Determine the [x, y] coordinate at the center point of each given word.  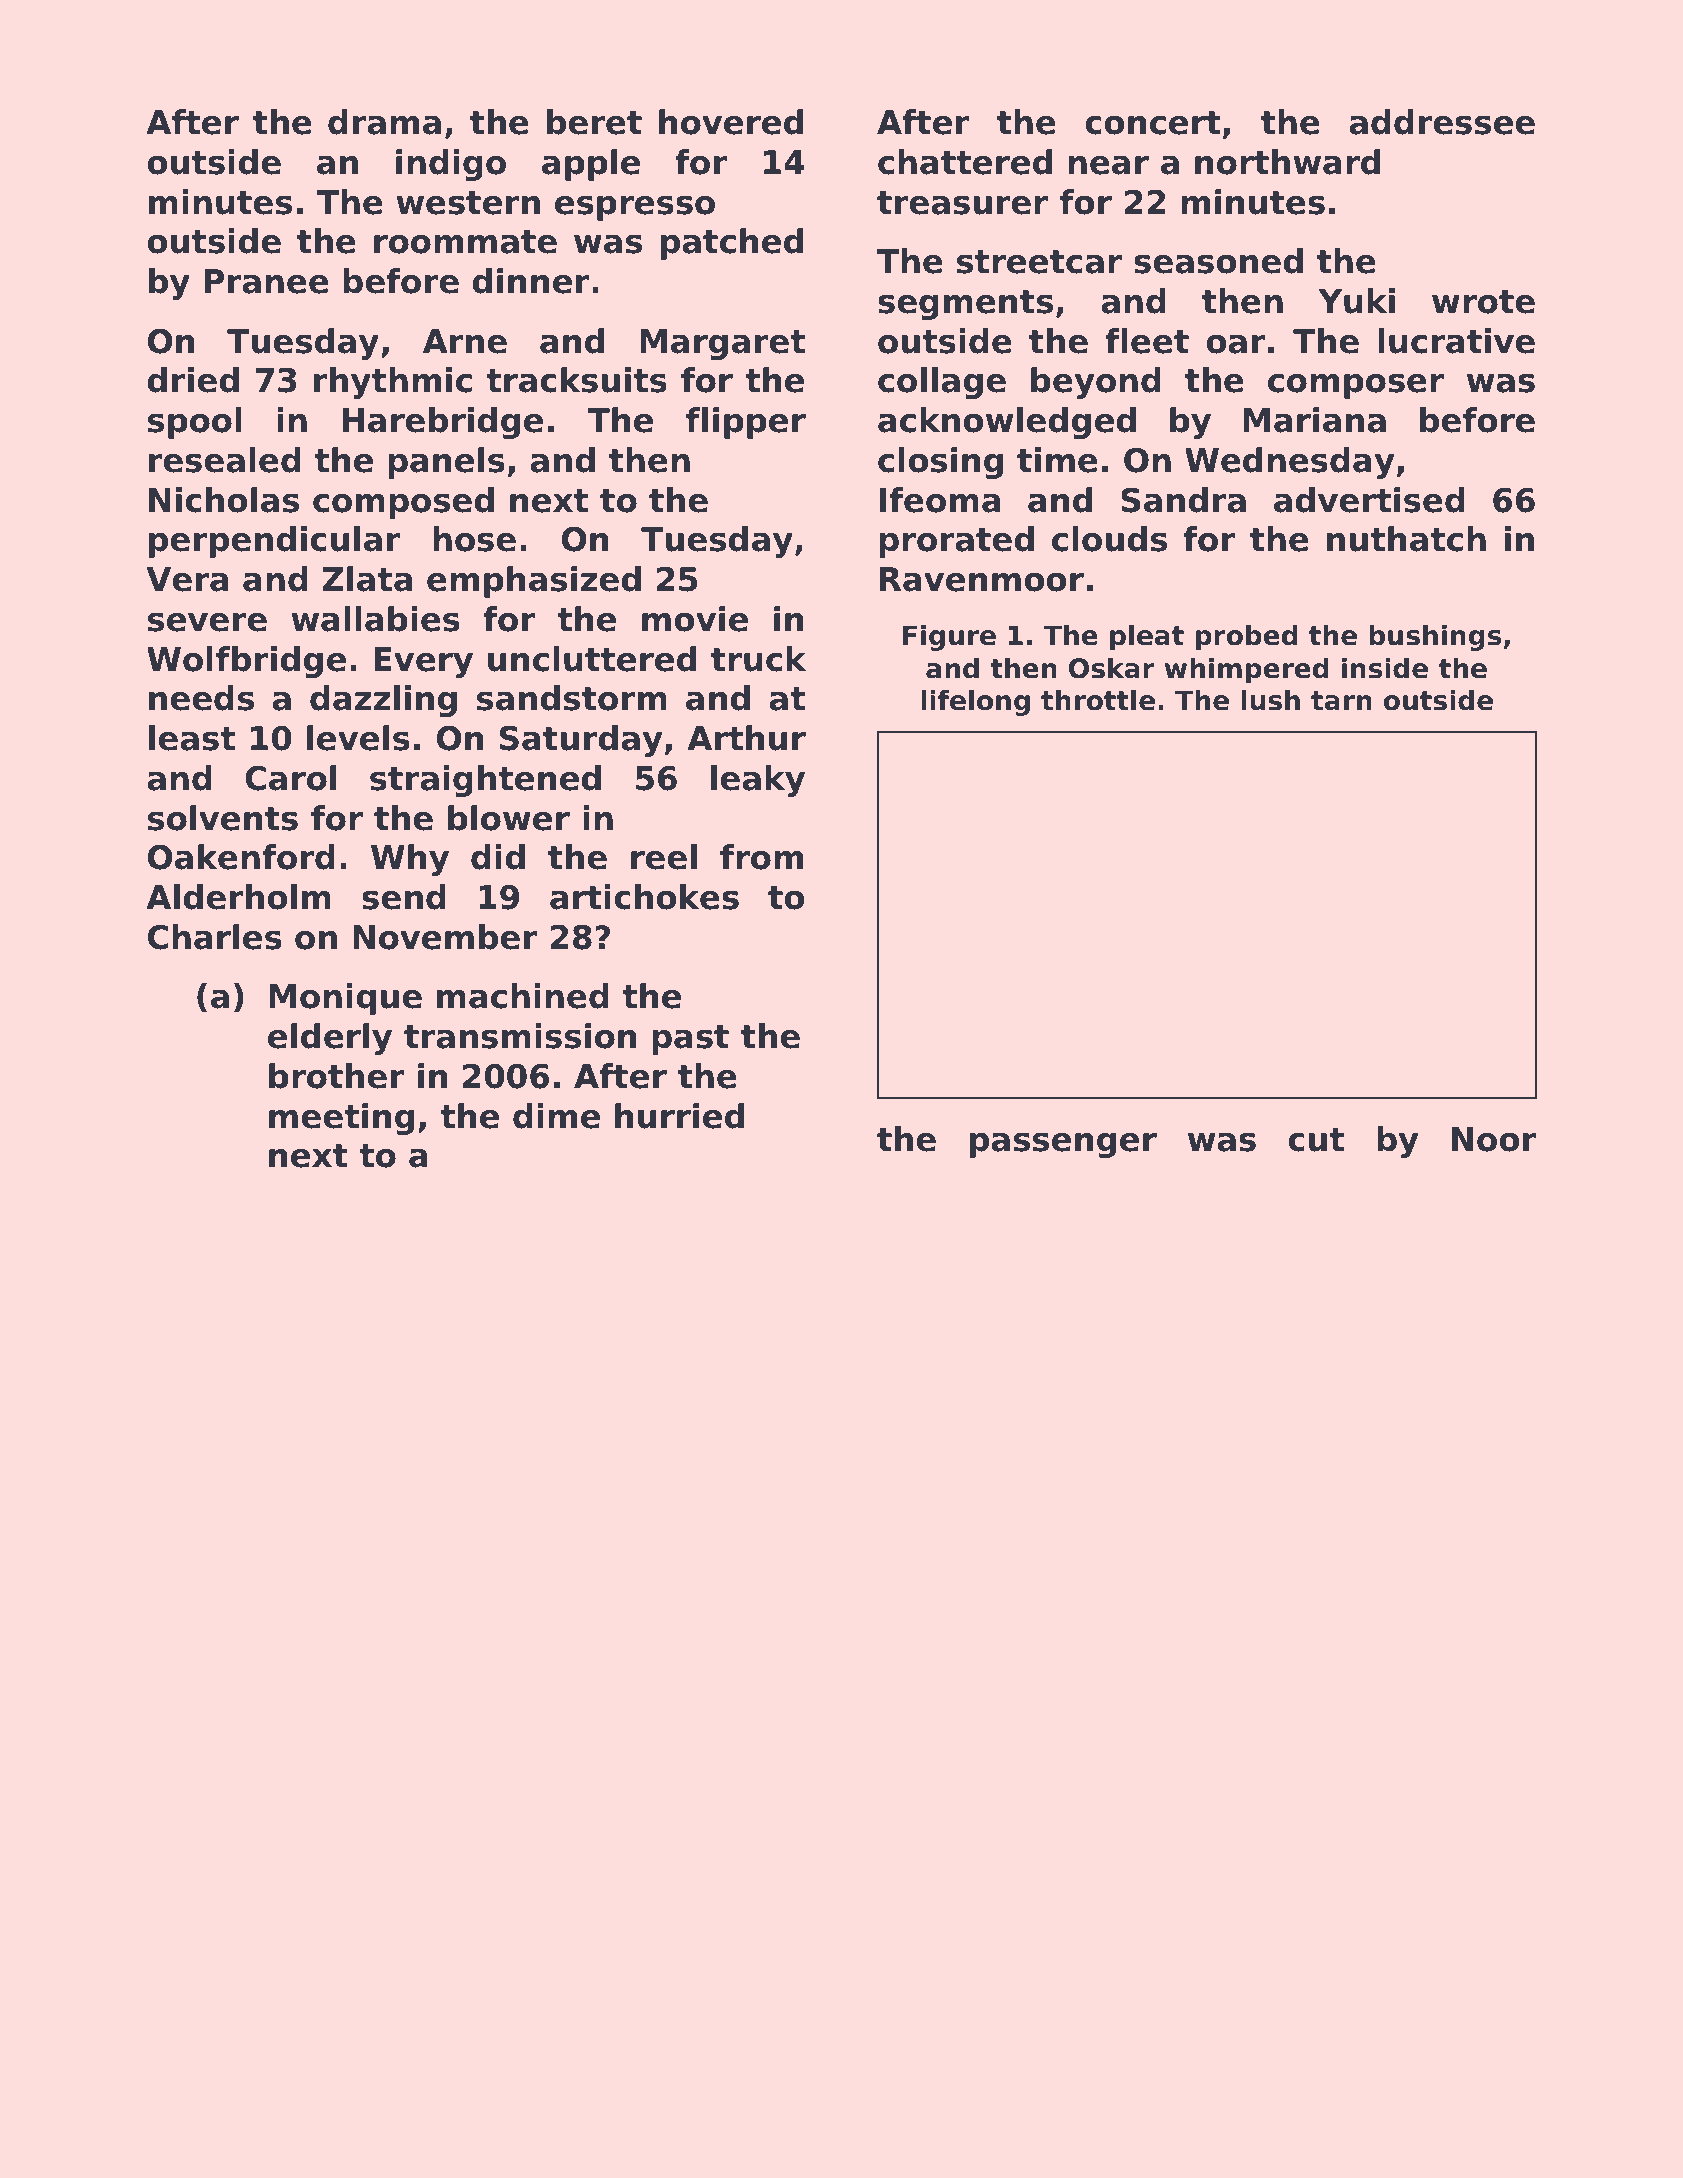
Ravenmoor [982, 579]
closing [940, 463]
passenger [1063, 1145]
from [761, 857]
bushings [1435, 637]
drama [384, 122]
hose [474, 539]
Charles [215, 937]
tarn [1341, 701]
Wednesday [1290, 463]
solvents [223, 818]
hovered [731, 122]
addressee [1442, 122]
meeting [341, 1119]
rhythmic [393, 383]
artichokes [644, 897]
